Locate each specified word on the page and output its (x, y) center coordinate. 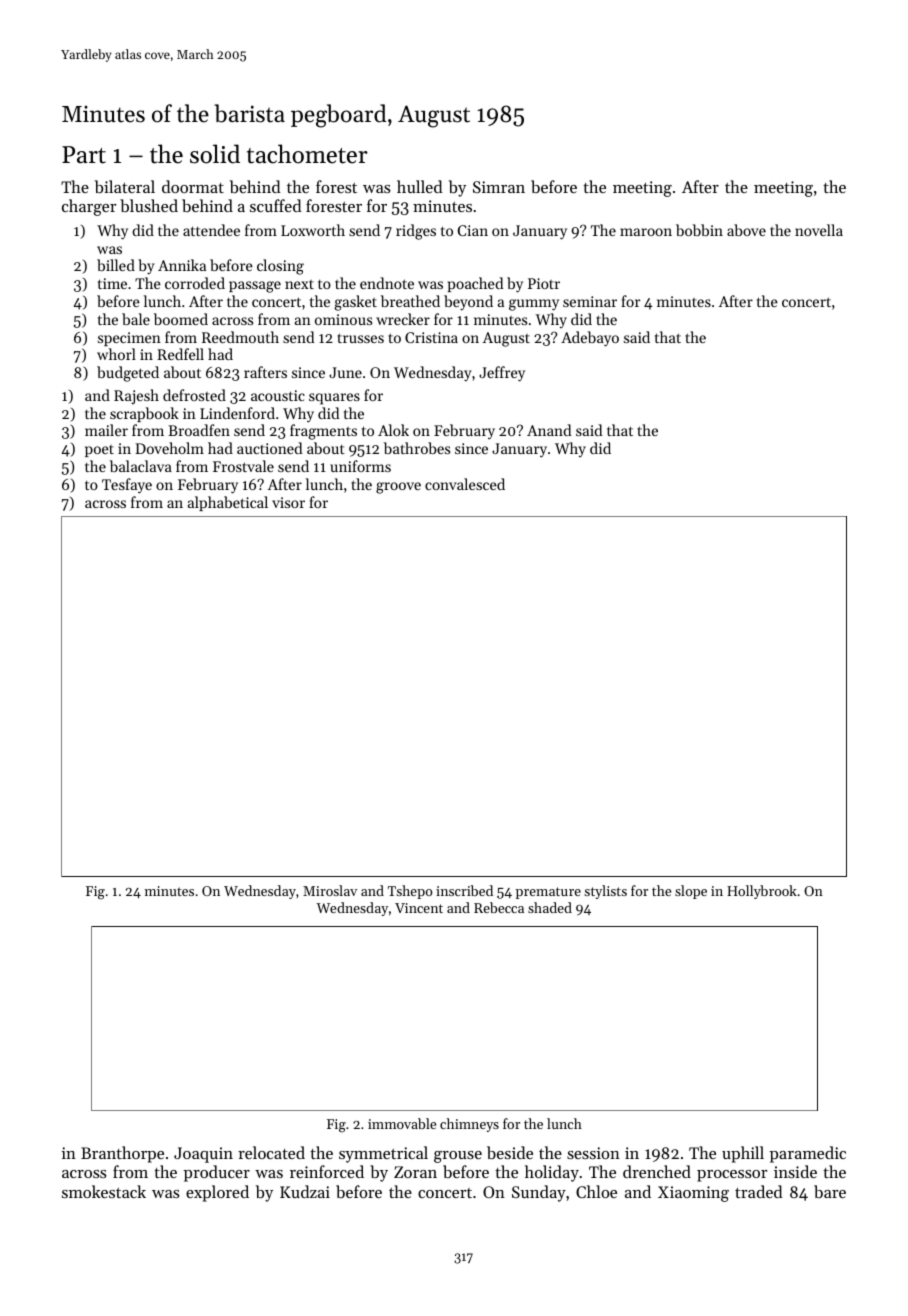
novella (819, 230)
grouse (458, 1157)
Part (84, 155)
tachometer (307, 154)
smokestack (104, 1191)
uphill (743, 1154)
